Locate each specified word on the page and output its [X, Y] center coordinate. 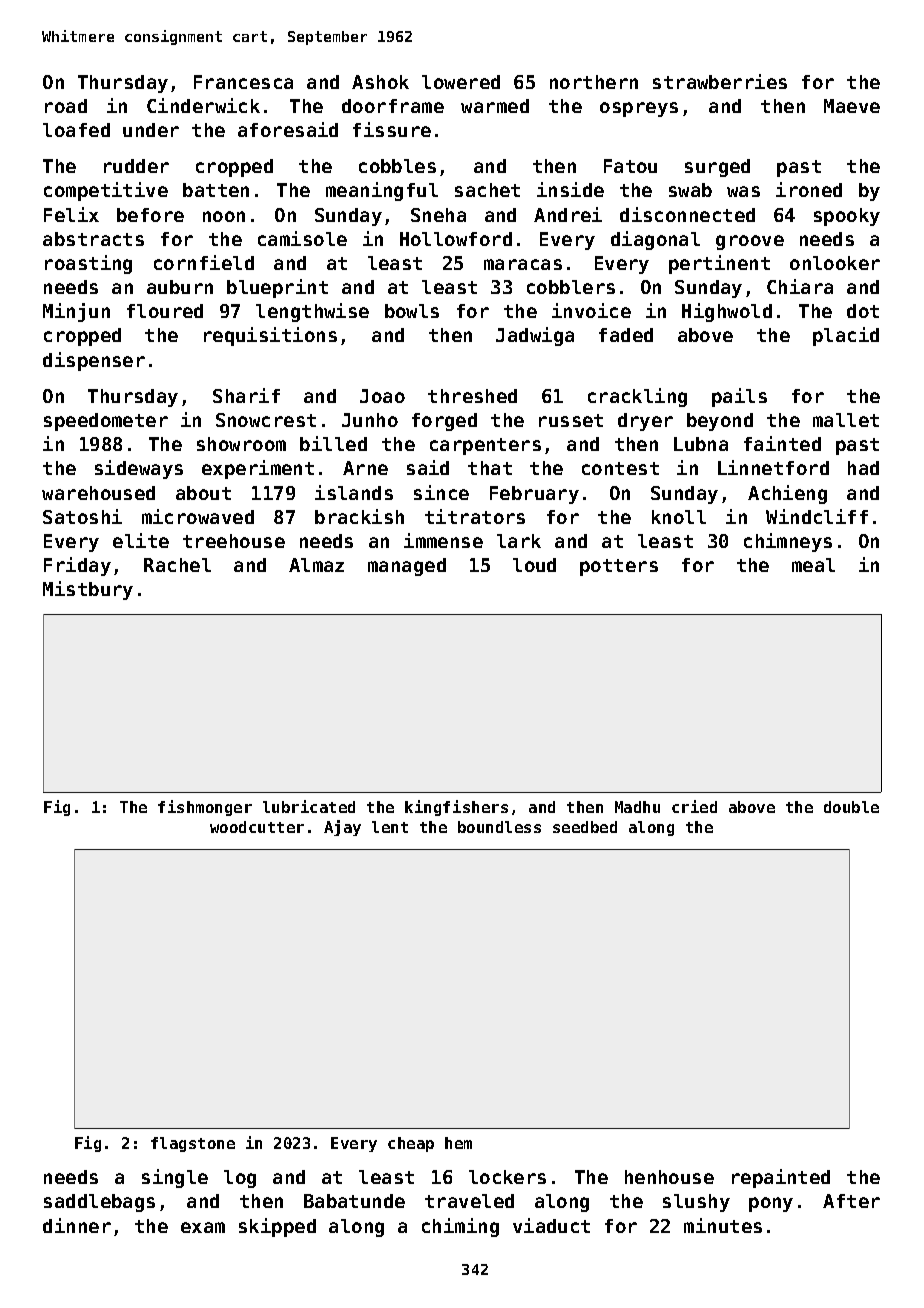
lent [390, 827]
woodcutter [257, 827]
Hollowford [456, 239]
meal [813, 565]
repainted [781, 1178]
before [150, 215]
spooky [847, 217]
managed [407, 567]
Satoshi [82, 516]
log [240, 1179]
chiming [460, 1227]
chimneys [788, 542]
